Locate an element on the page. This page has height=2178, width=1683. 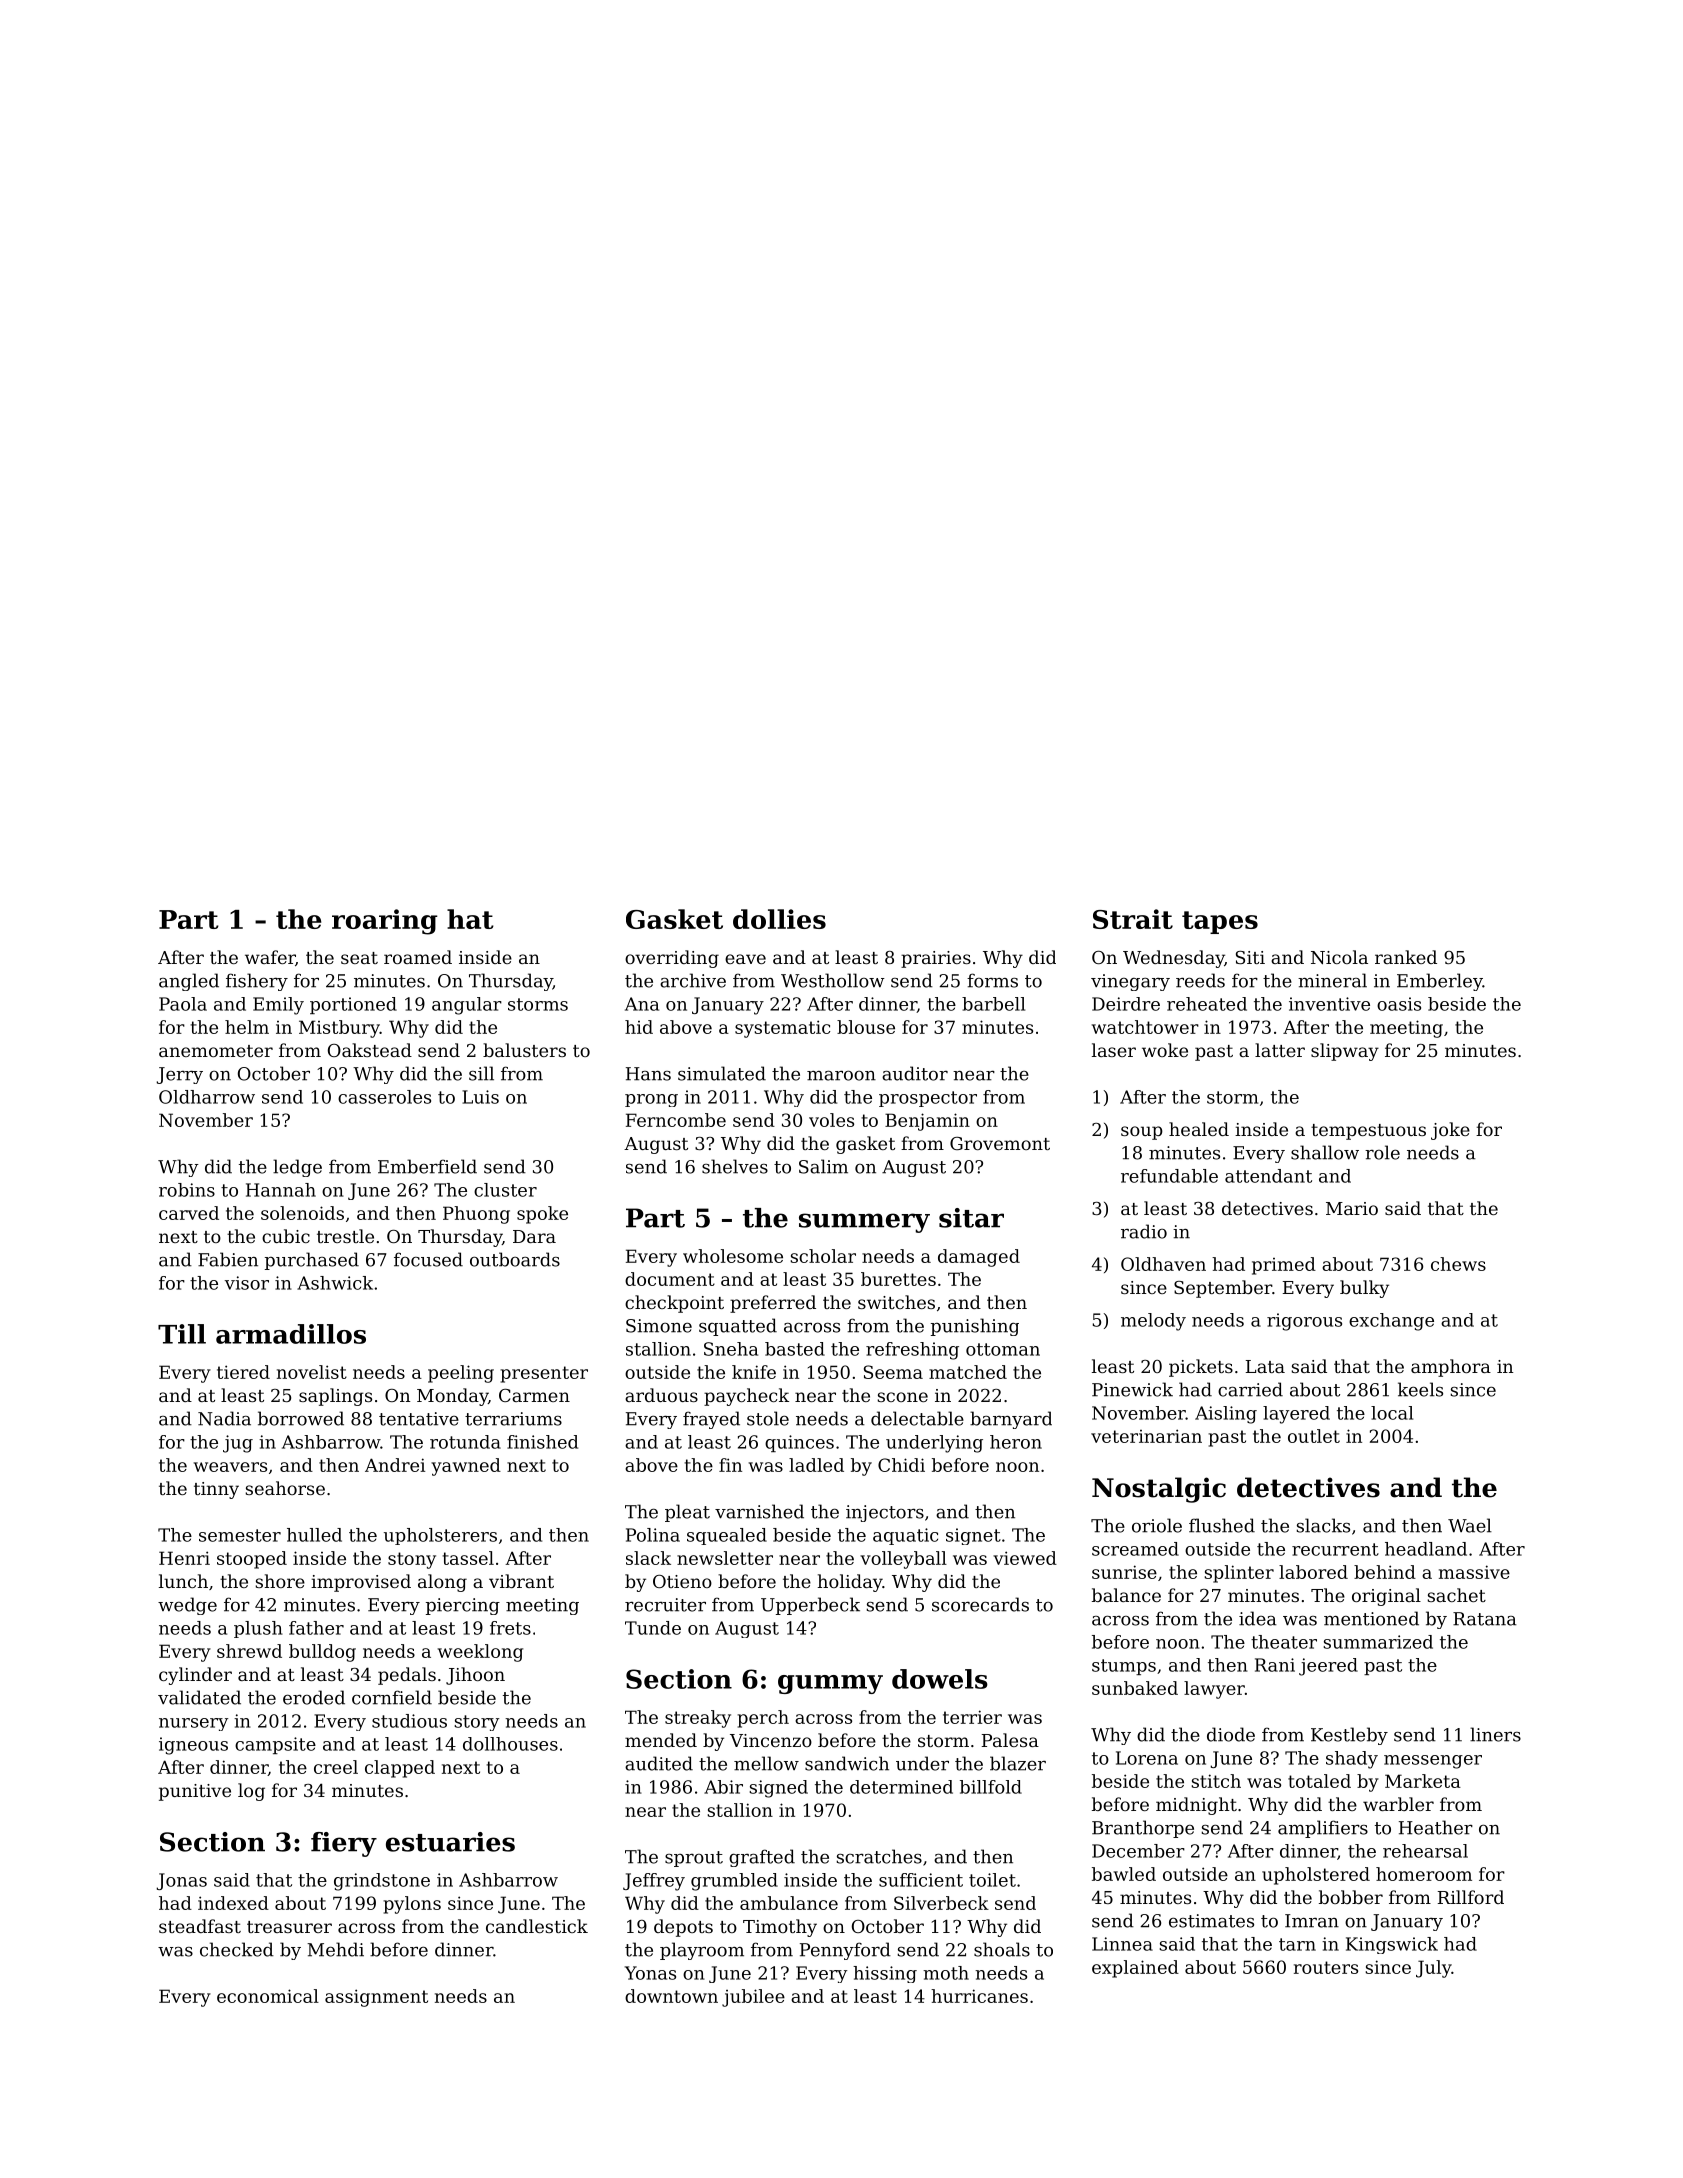
dowels is located at coordinates (940, 1679).
